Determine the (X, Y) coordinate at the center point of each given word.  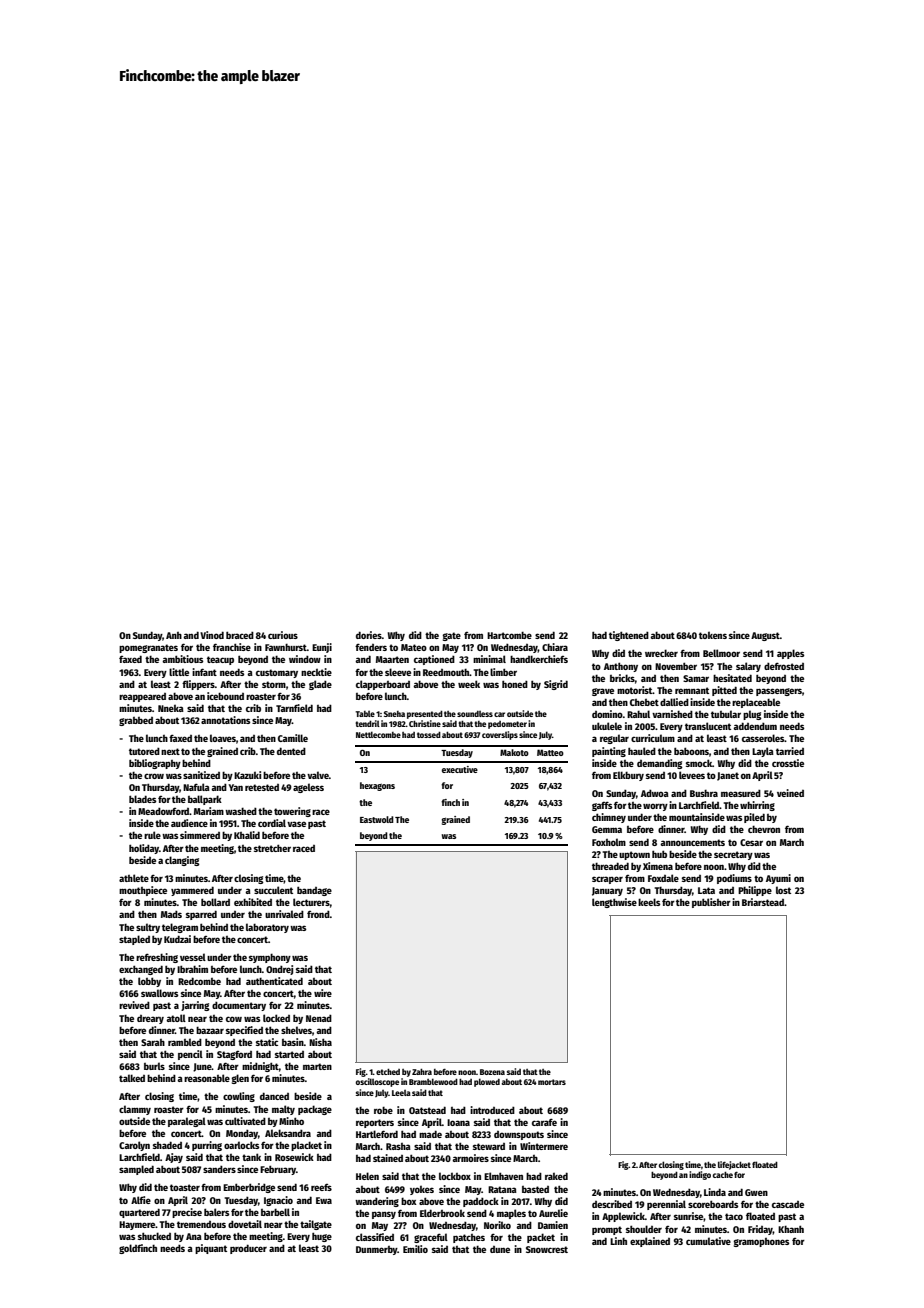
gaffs (602, 806)
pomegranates (148, 648)
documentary (239, 1006)
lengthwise (614, 903)
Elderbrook (442, 1213)
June (202, 1067)
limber (503, 672)
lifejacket (734, 1165)
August (765, 636)
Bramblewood (433, 1081)
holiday (144, 849)
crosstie (788, 763)
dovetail (245, 1224)
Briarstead (763, 902)
